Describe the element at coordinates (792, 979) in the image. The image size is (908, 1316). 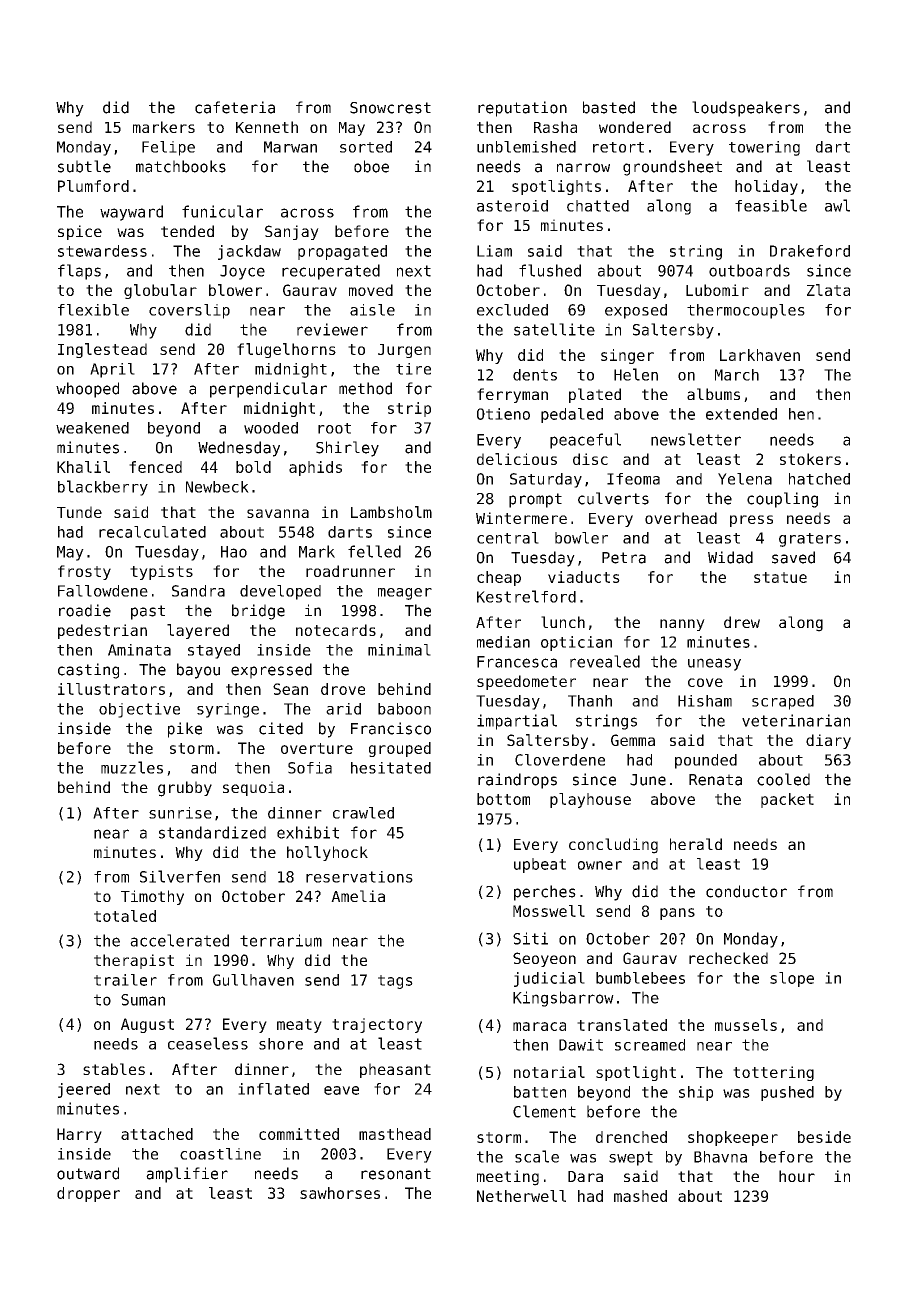
I see `slope` at that location.
